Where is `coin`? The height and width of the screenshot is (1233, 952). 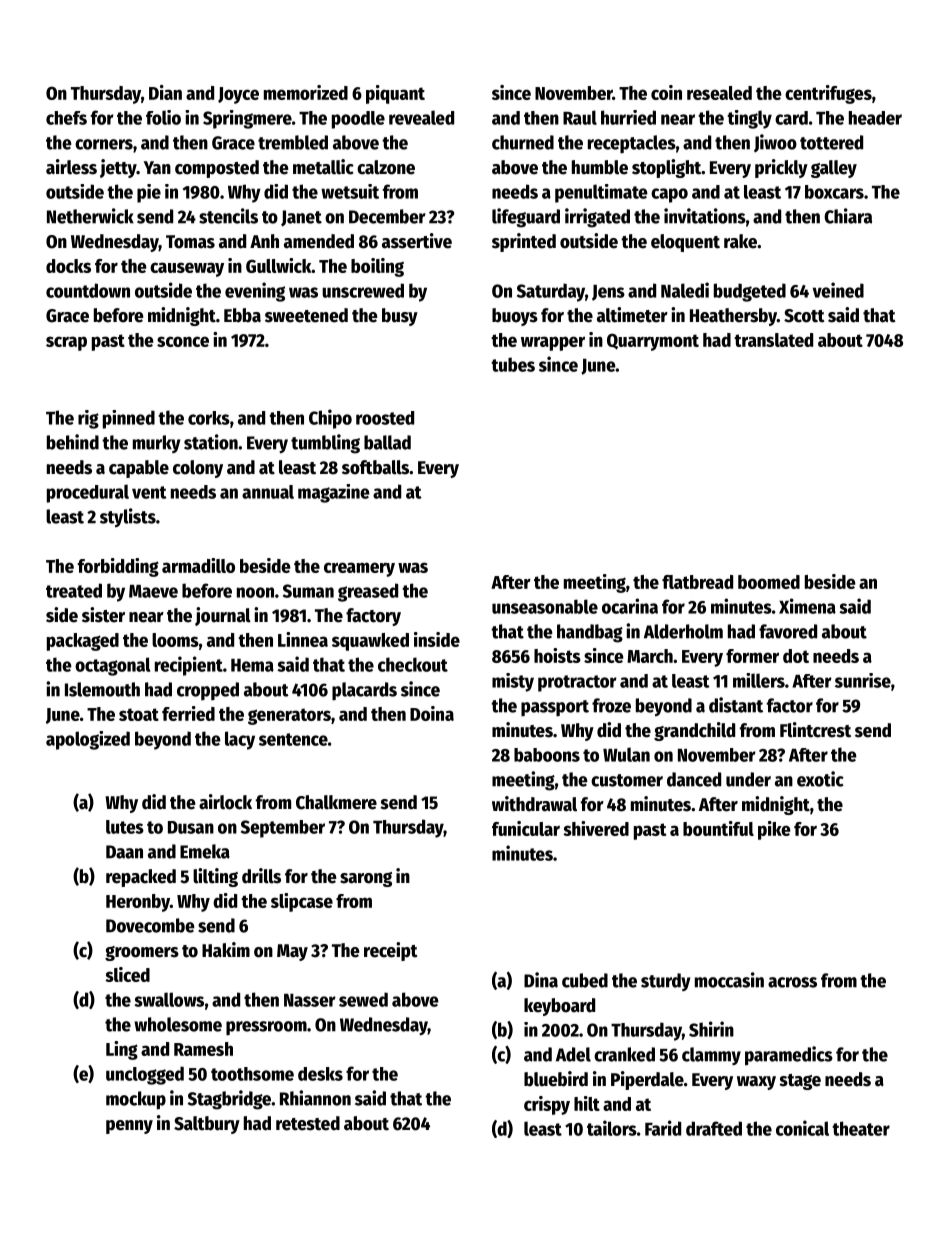 coin is located at coordinates (666, 92).
